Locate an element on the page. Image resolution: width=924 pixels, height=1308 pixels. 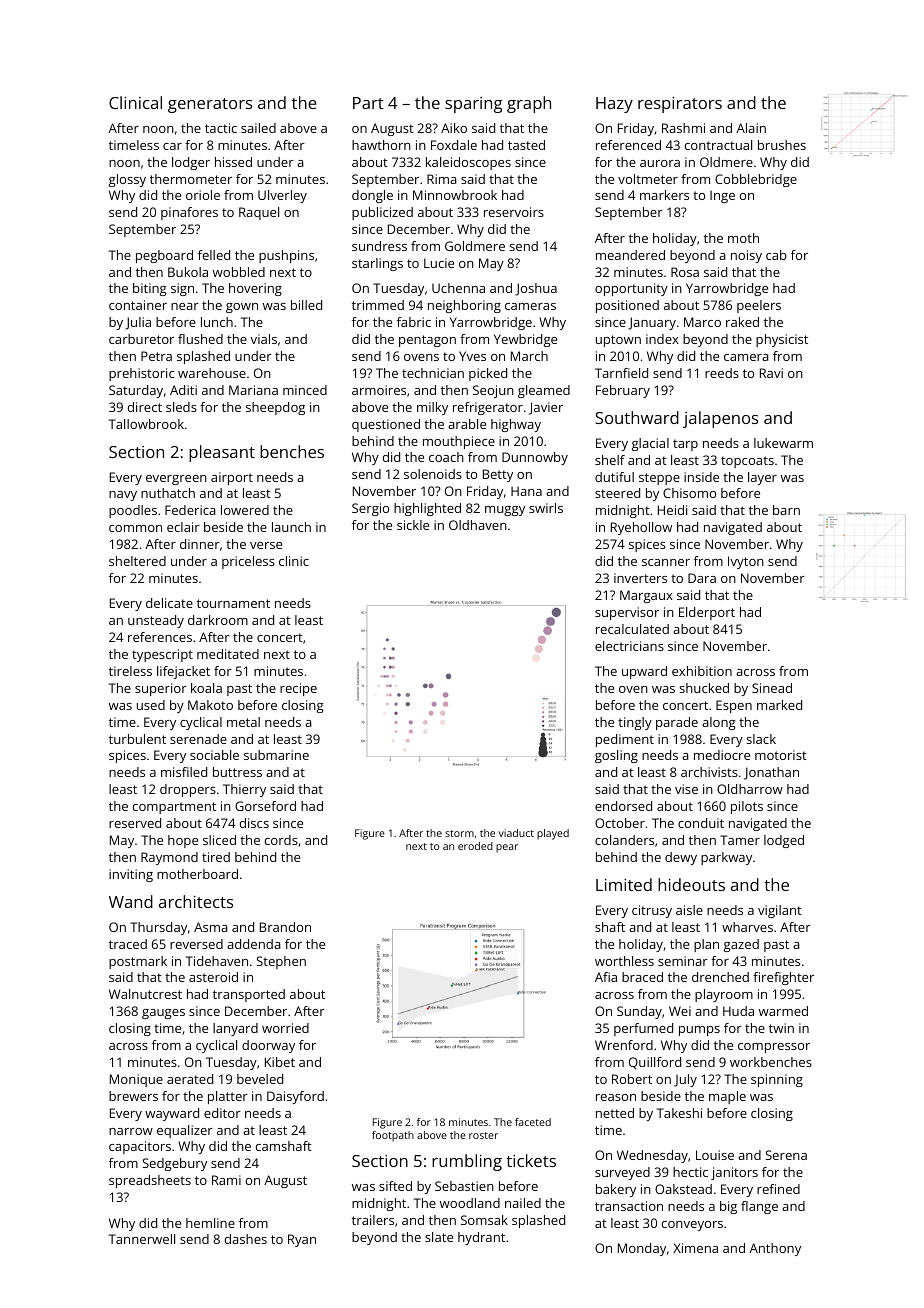
slate is located at coordinates (439, 1237).
